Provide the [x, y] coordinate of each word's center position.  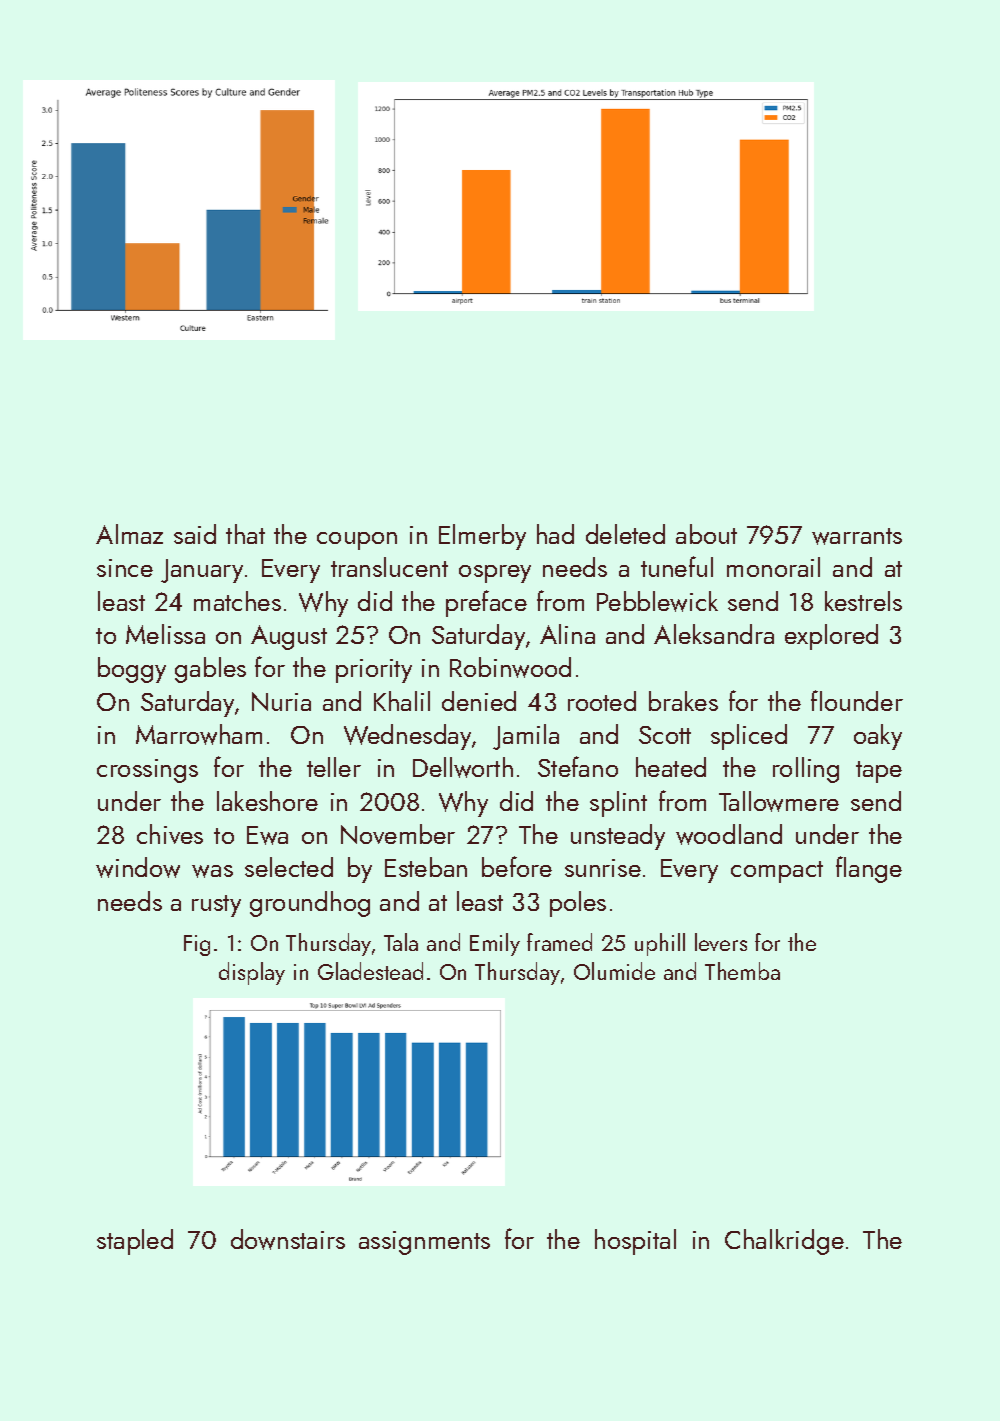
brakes [683, 701]
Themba [742, 971]
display [252, 973]
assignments [424, 1243]
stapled [135, 1242]
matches [237, 601]
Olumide [614, 971]
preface [486, 603]
